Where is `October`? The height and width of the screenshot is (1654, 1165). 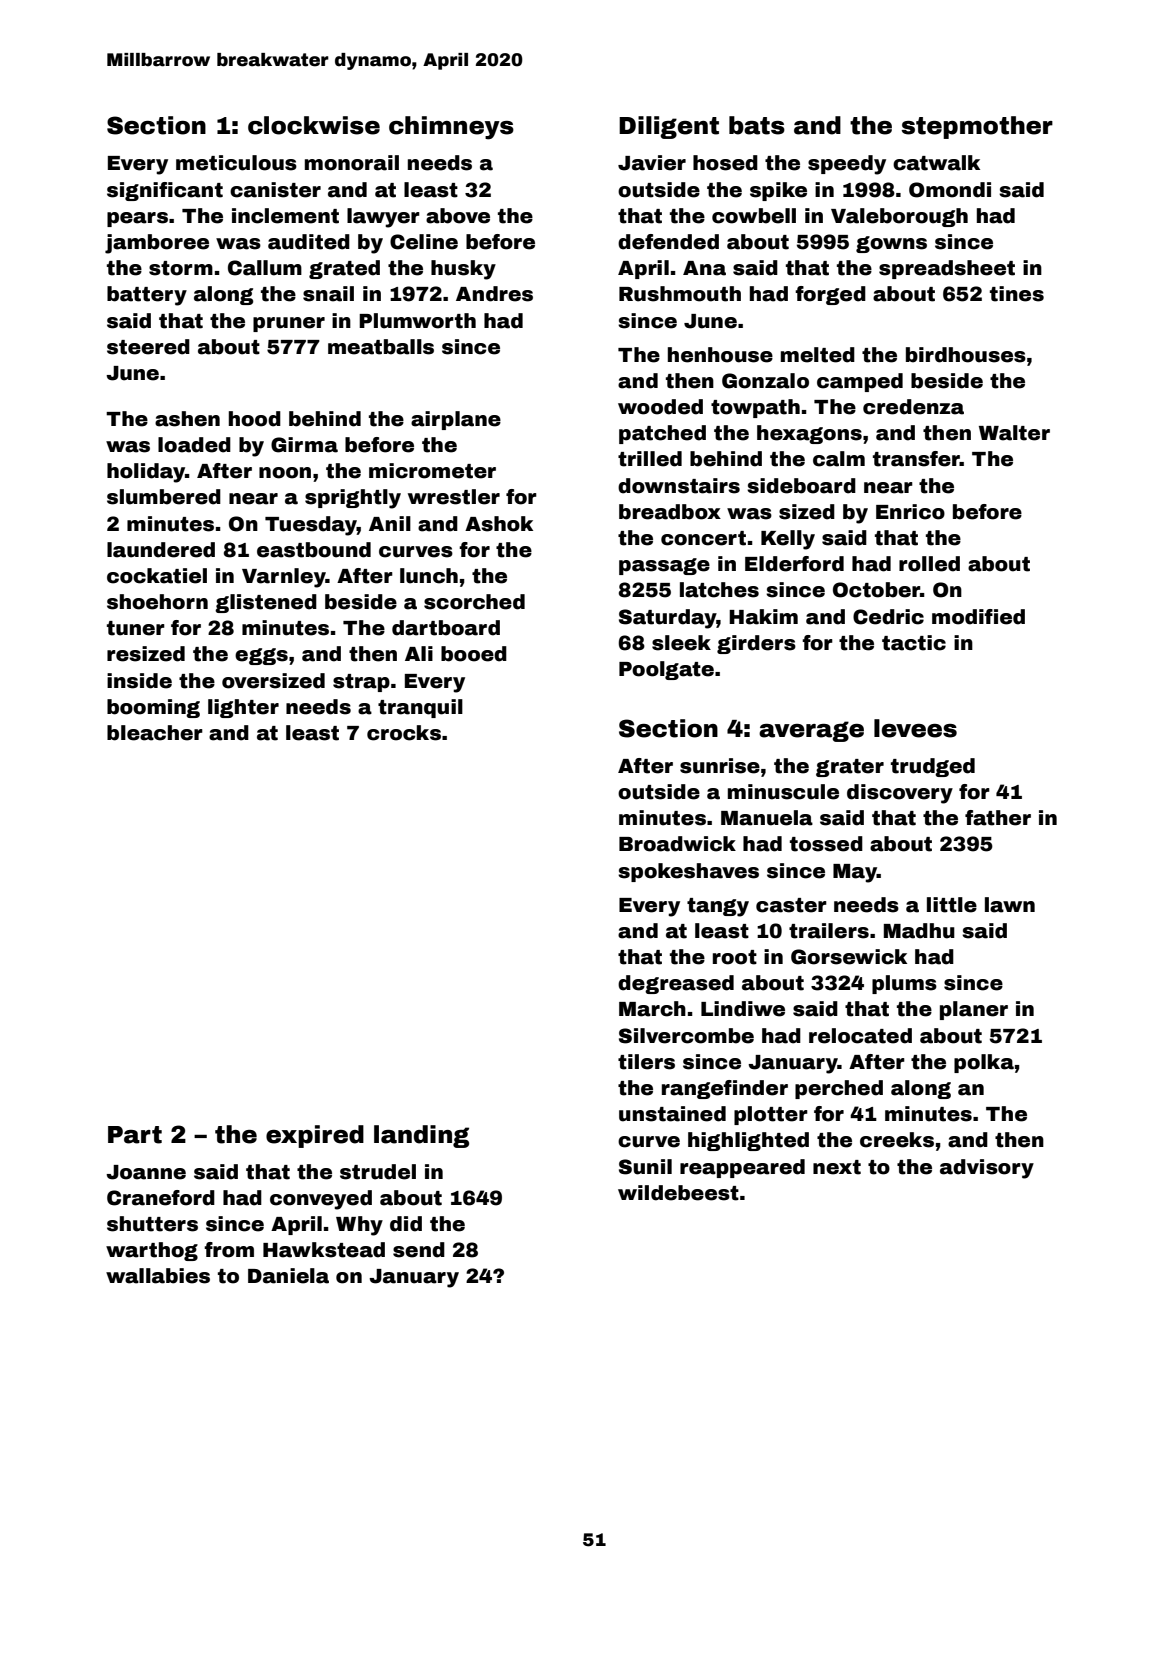 October is located at coordinates (876, 590).
